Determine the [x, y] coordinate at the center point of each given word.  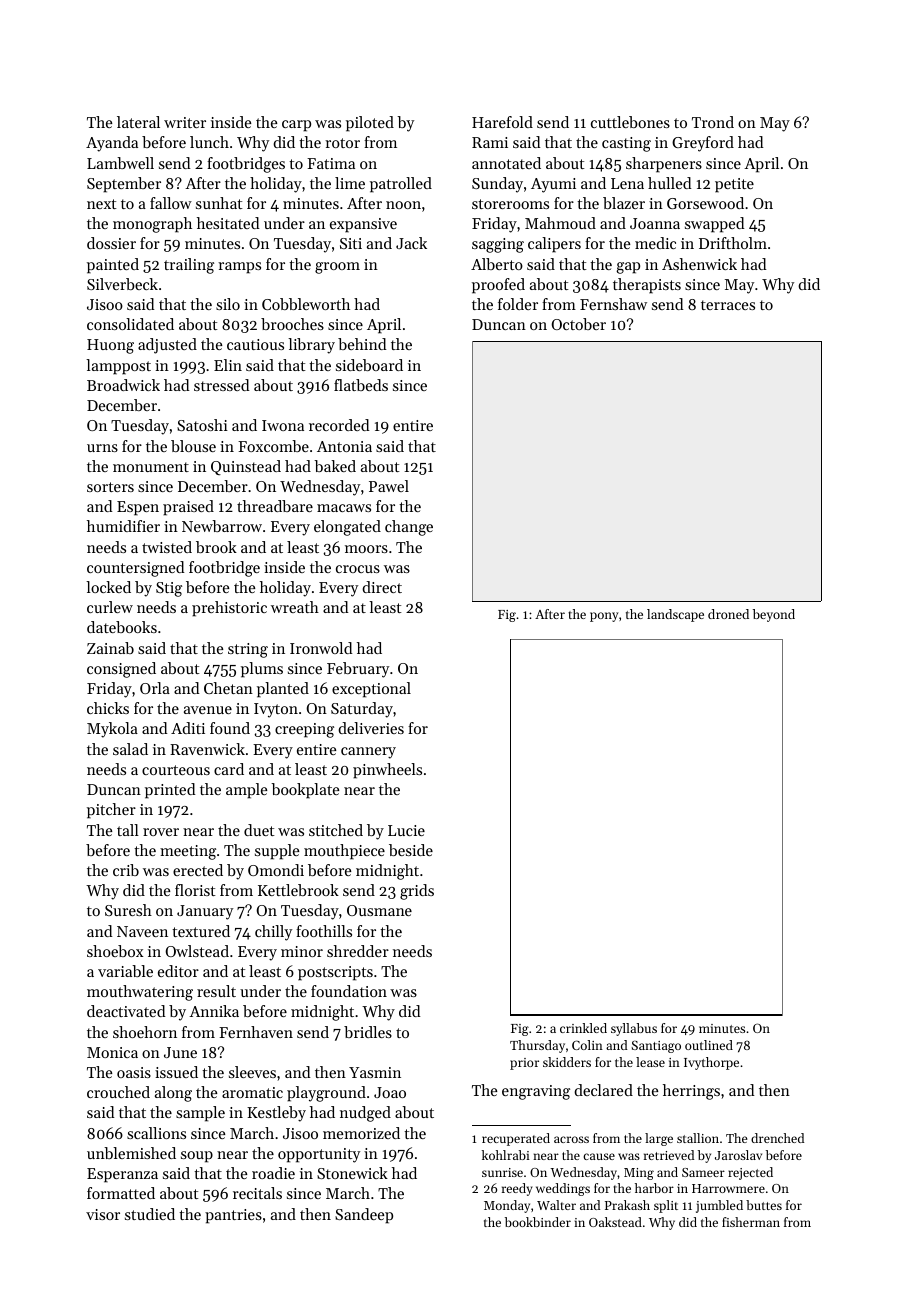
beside [411, 850]
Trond [713, 122]
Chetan [228, 688]
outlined [709, 1045]
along [173, 1094]
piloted [370, 124]
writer [185, 122]
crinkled [583, 1028]
